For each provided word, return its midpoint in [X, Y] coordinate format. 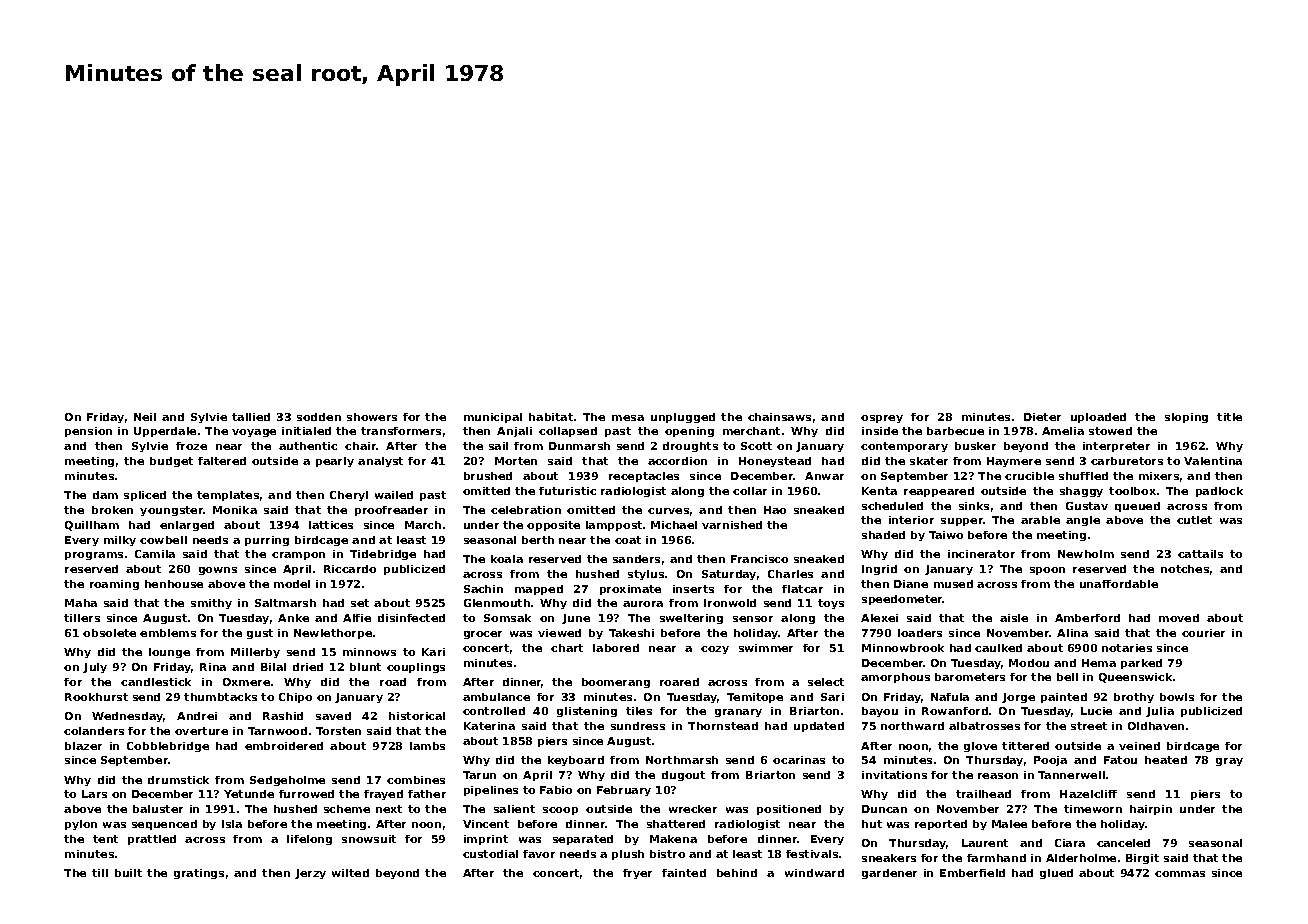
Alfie [357, 618]
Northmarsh [682, 760]
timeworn [1093, 809]
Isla [232, 824]
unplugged [683, 418]
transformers [401, 431]
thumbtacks [220, 697]
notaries [1127, 648]
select [826, 682]
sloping [1186, 418]
